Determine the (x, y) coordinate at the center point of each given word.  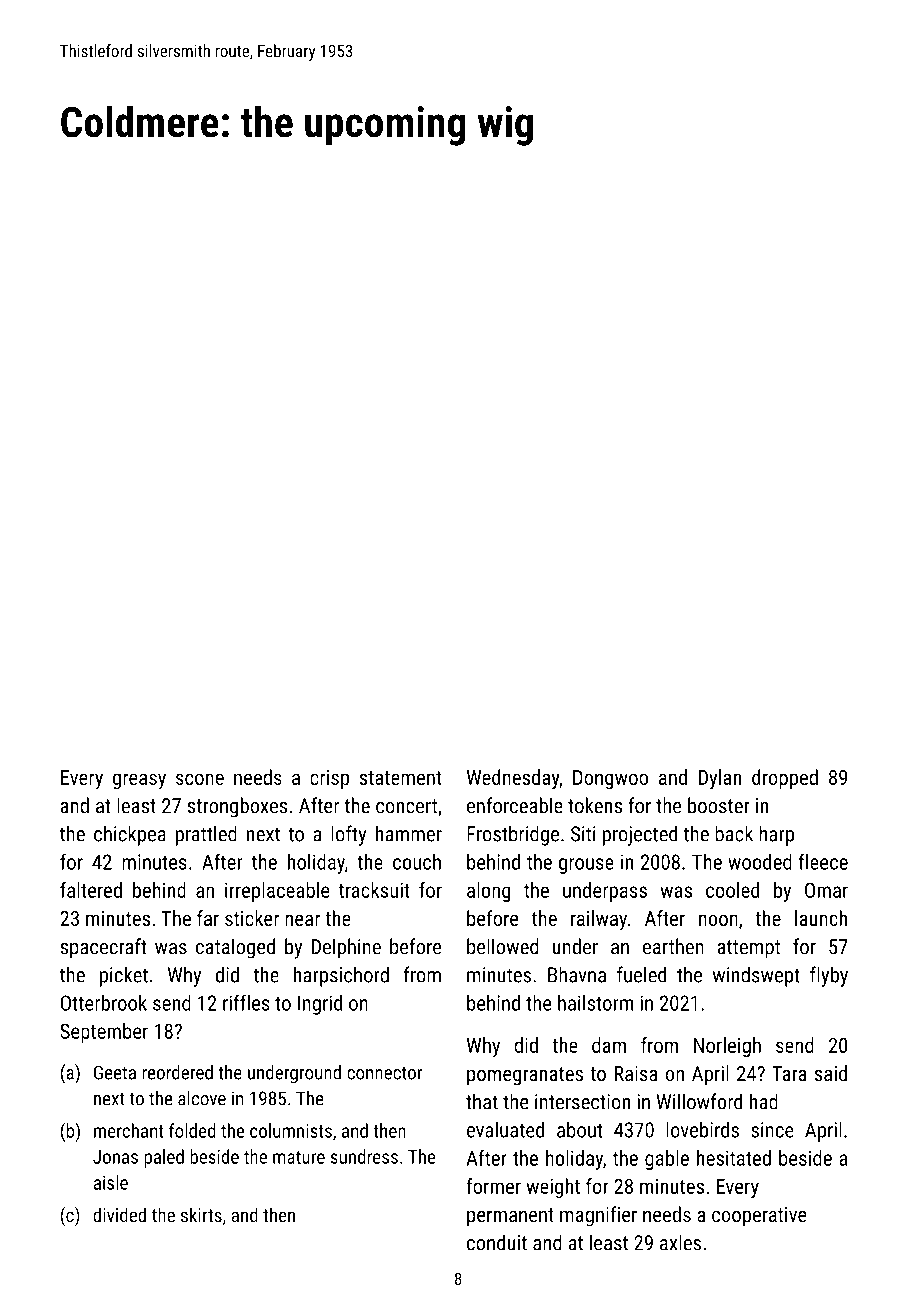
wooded (760, 862)
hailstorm (595, 1002)
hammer (409, 833)
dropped (785, 779)
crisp (329, 779)
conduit (497, 1242)
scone (200, 779)
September (104, 1033)
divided (119, 1214)
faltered (91, 890)
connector (384, 1073)
